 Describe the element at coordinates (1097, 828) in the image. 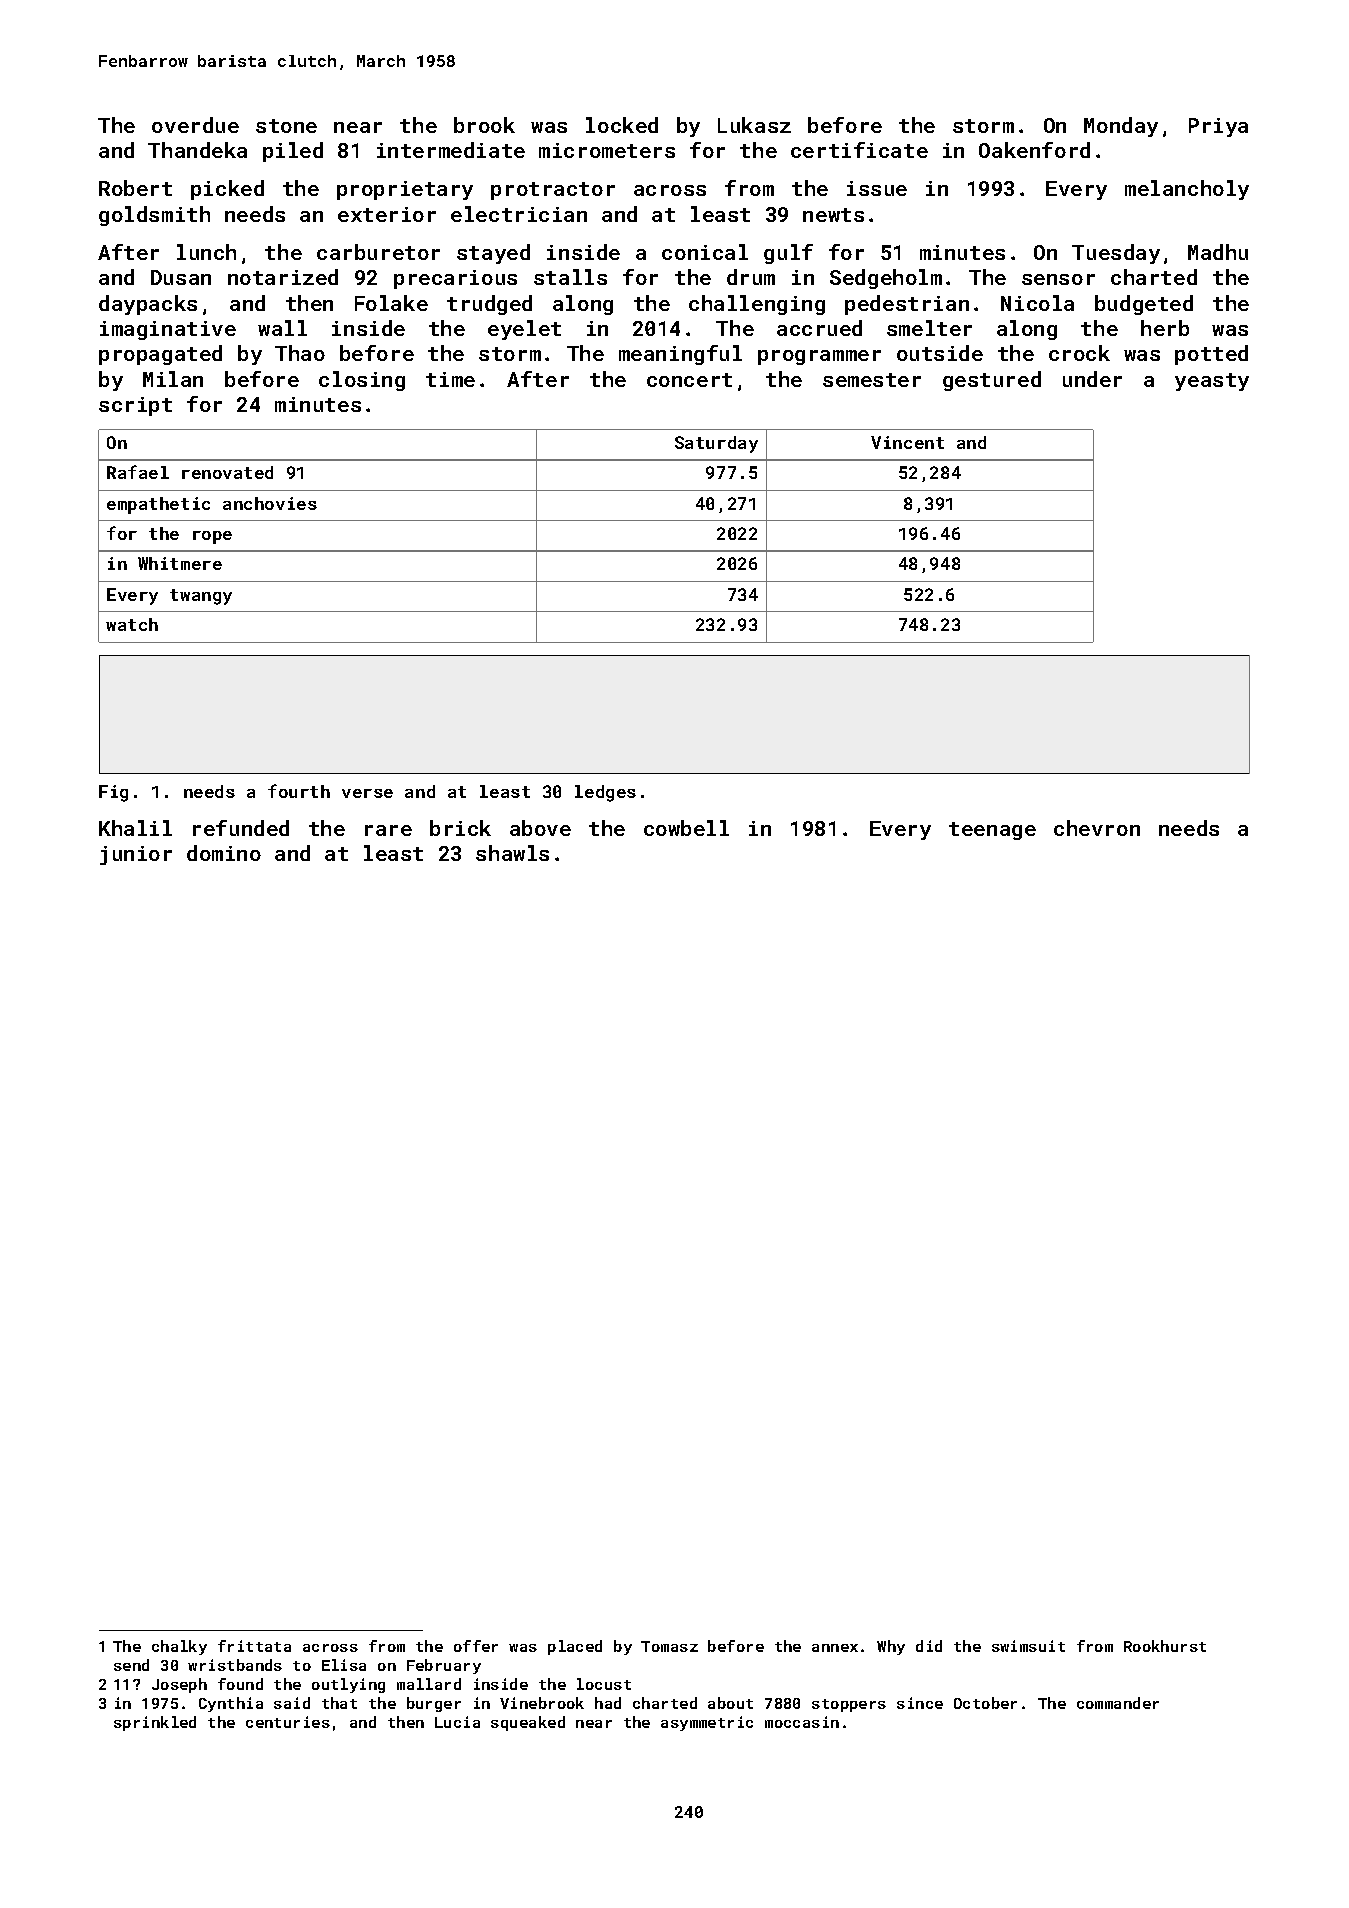

I see `chevron` at that location.
